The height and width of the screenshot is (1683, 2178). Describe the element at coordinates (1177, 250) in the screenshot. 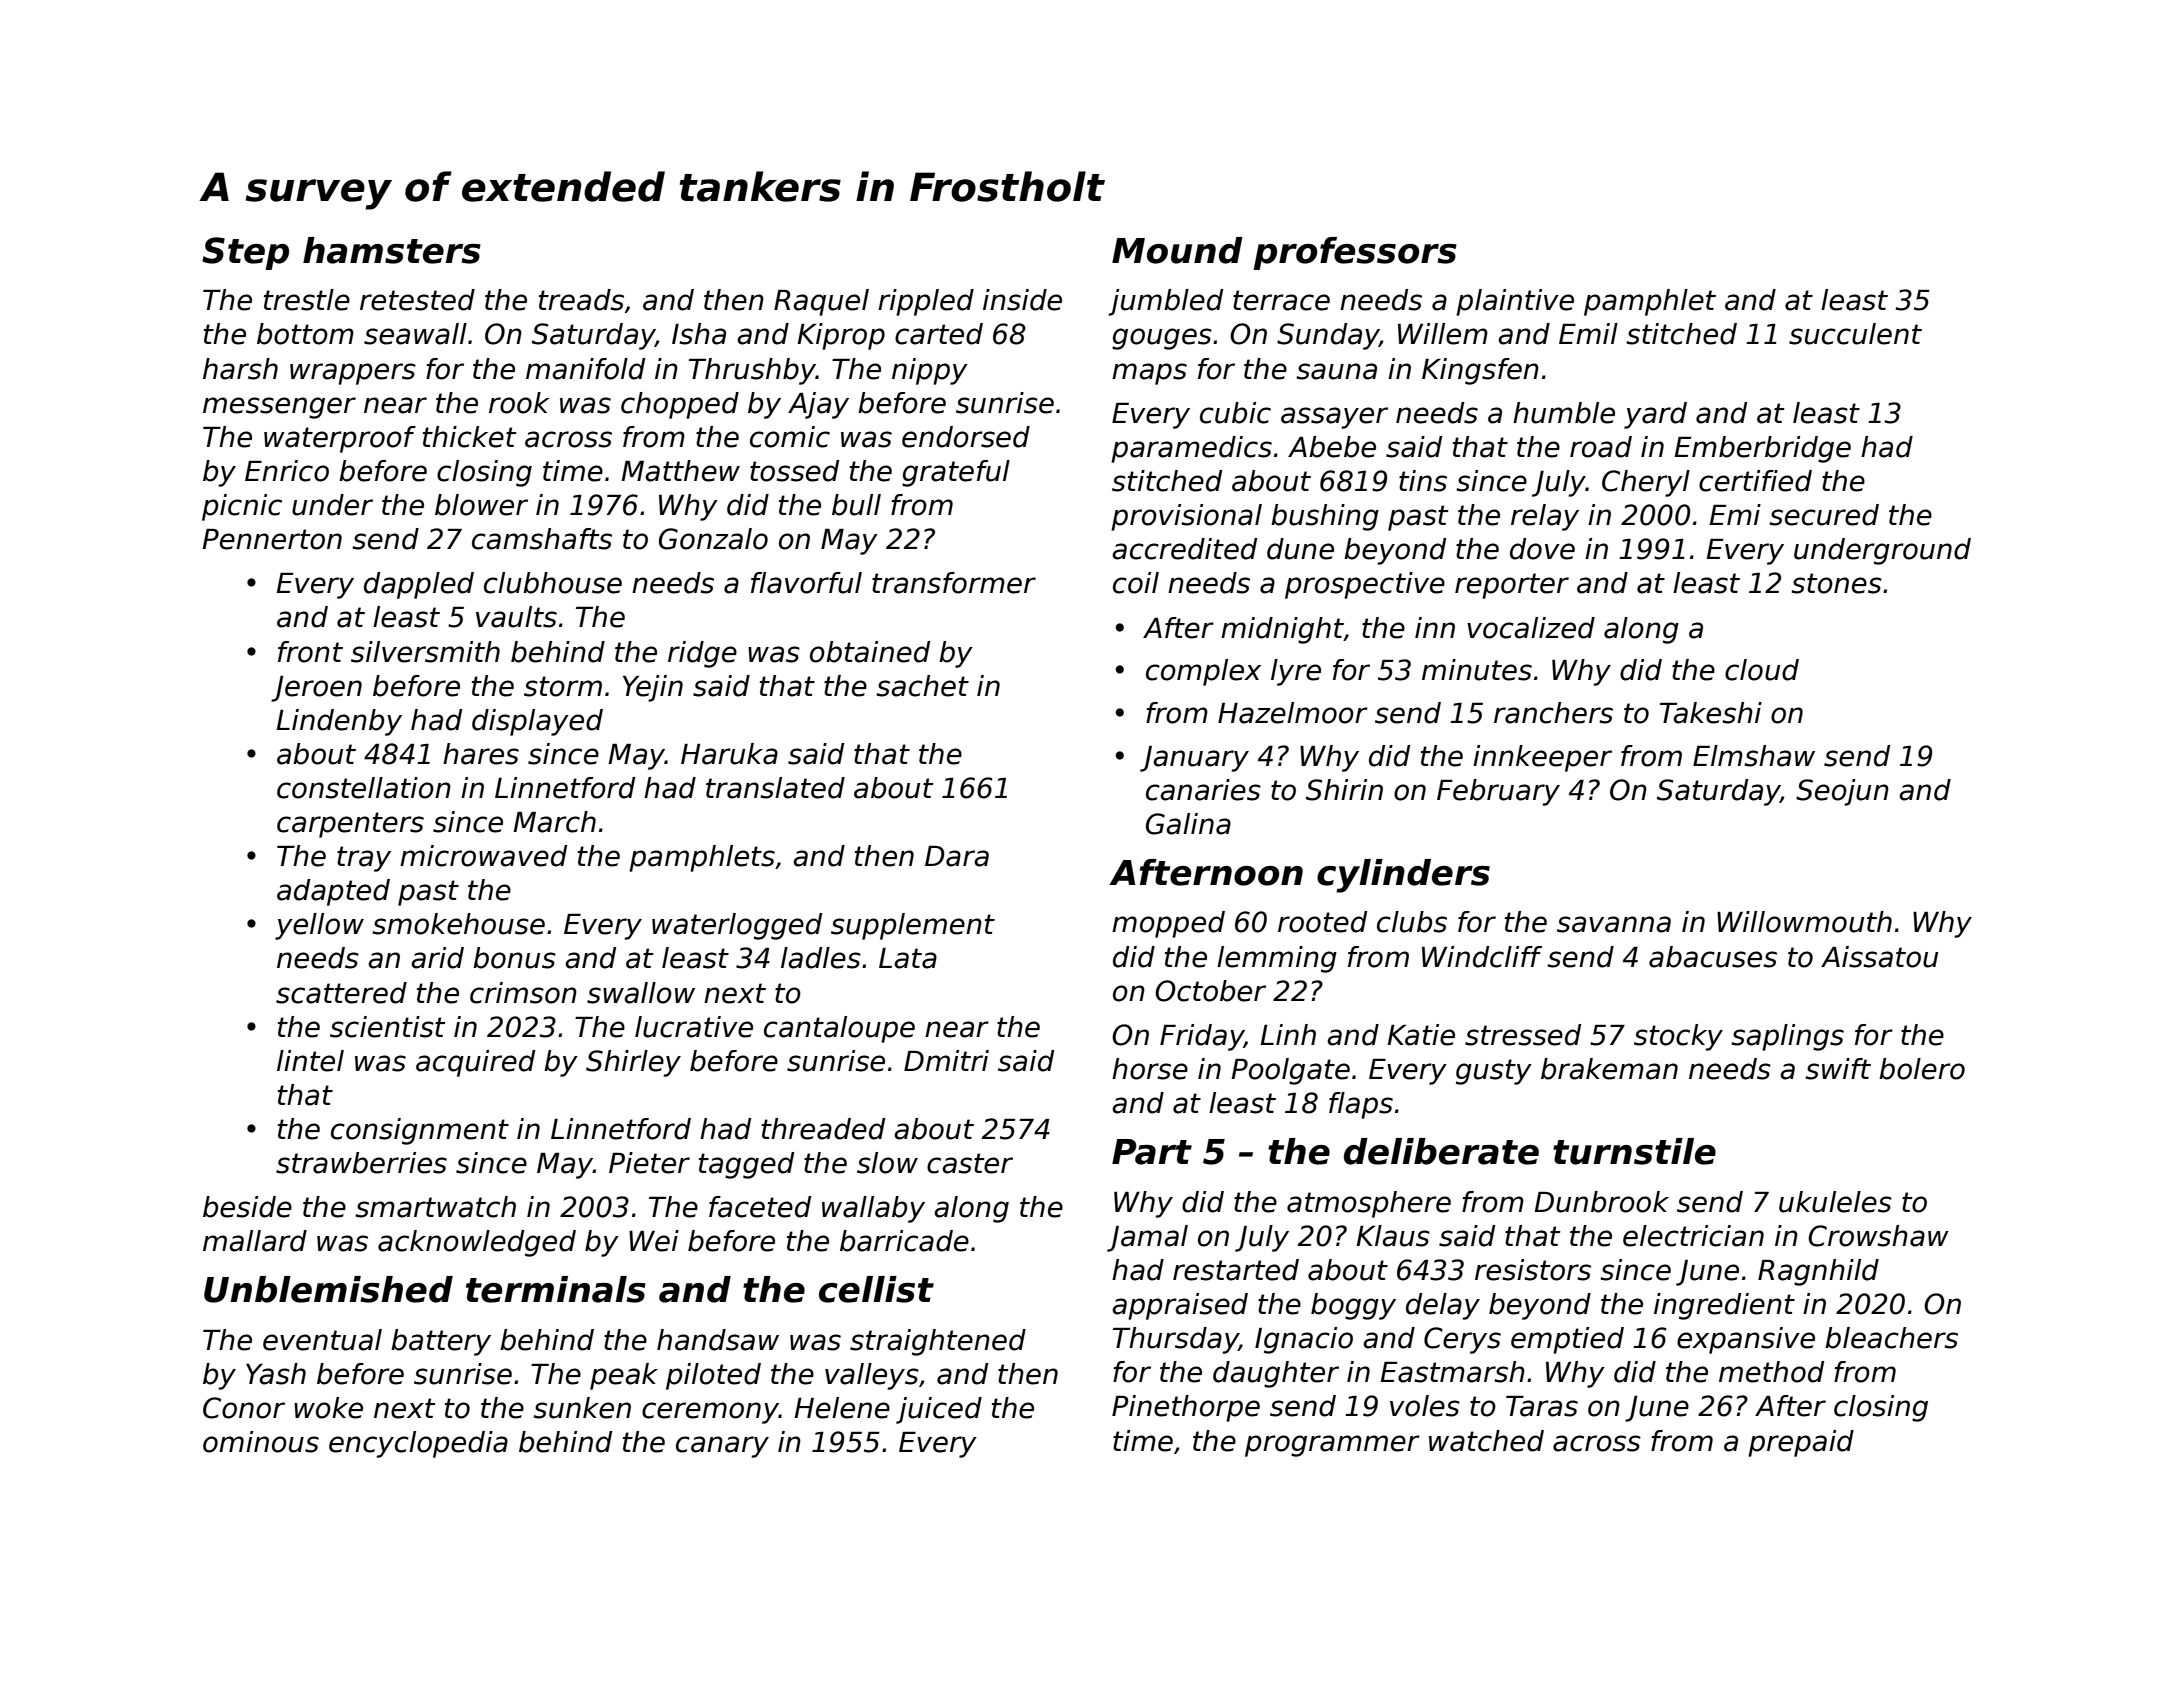

I see `Mound` at that location.
